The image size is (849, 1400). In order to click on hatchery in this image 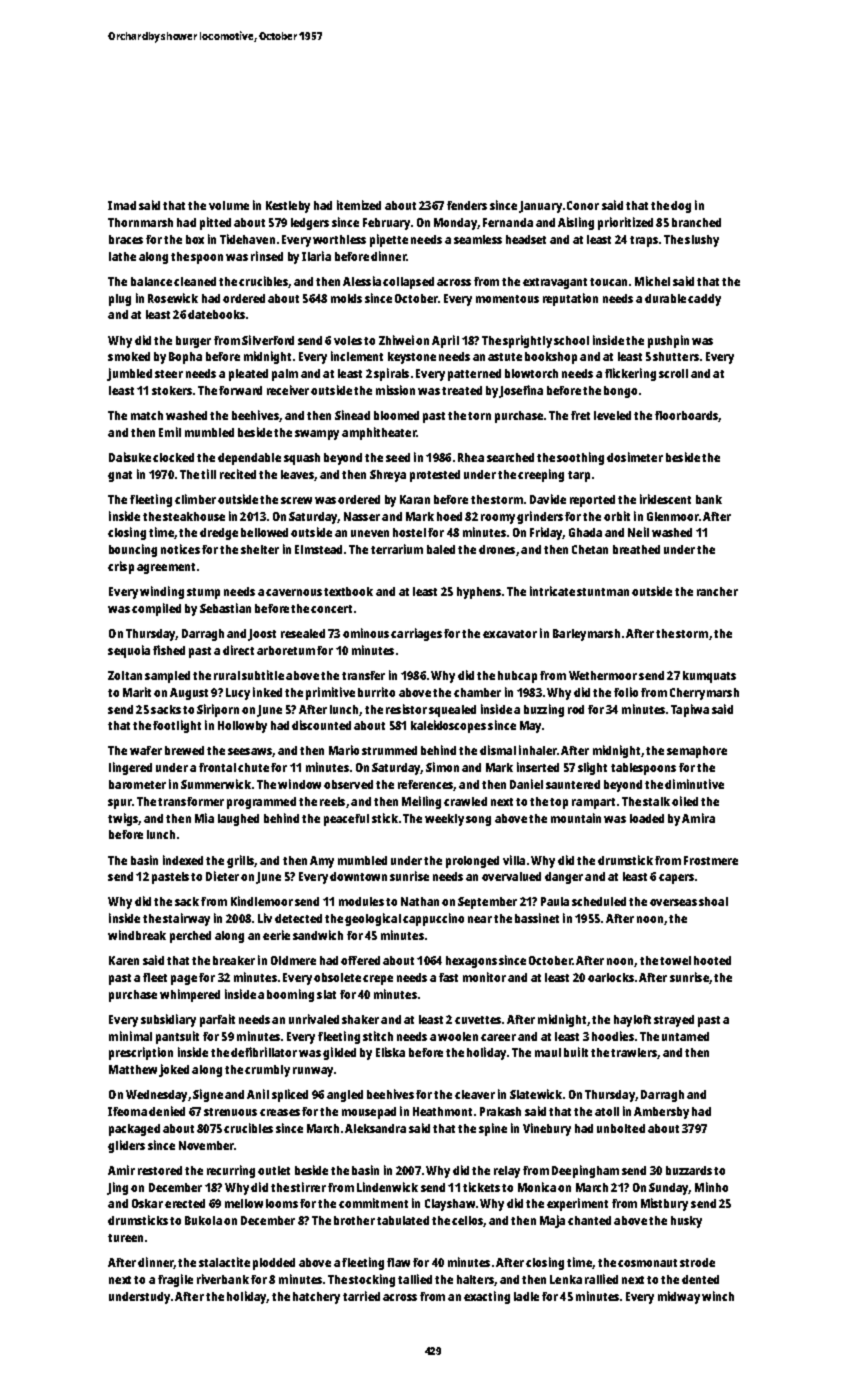, I will do `click(316, 1298)`.
